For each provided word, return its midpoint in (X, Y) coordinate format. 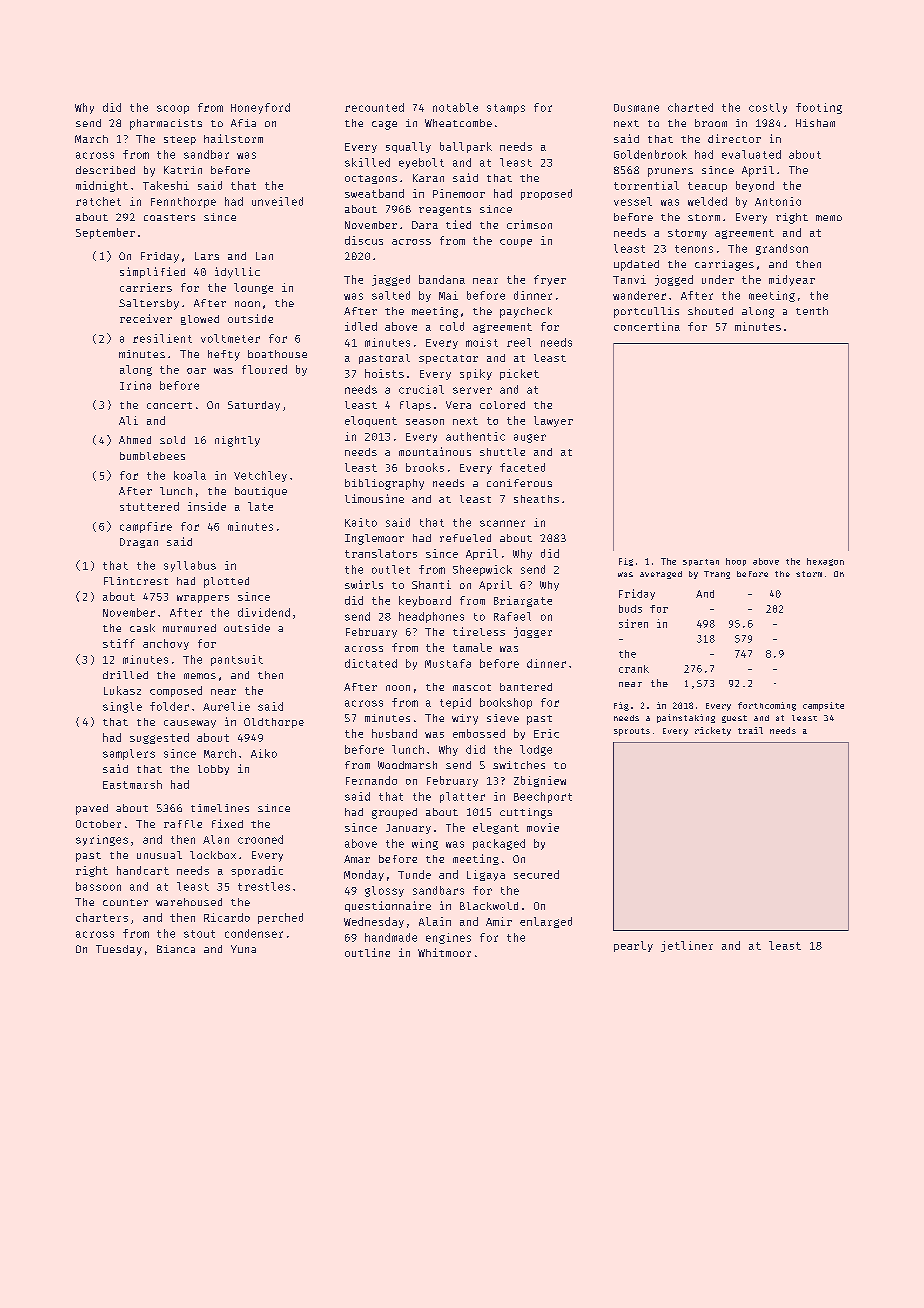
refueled (465, 538)
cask (142, 628)
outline (367, 952)
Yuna (243, 949)
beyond (755, 186)
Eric (546, 733)
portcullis (646, 312)
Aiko (264, 753)
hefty (224, 355)
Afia (243, 123)
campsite (823, 706)
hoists (384, 373)
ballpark (466, 147)
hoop (736, 562)
